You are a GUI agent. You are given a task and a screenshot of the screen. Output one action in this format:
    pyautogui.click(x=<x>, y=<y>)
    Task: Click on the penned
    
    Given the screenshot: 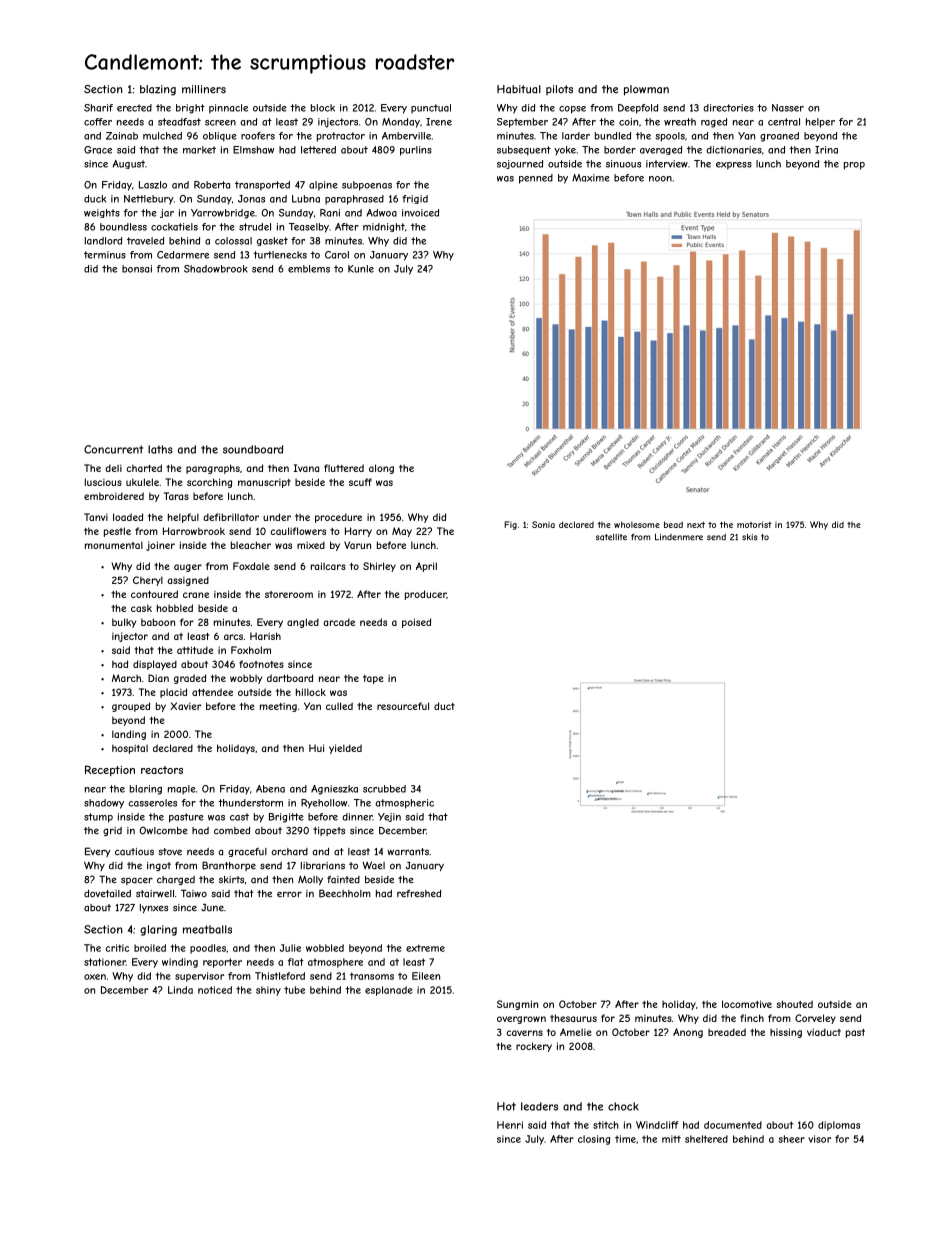 What is the action you would take?
    pyautogui.click(x=536, y=179)
